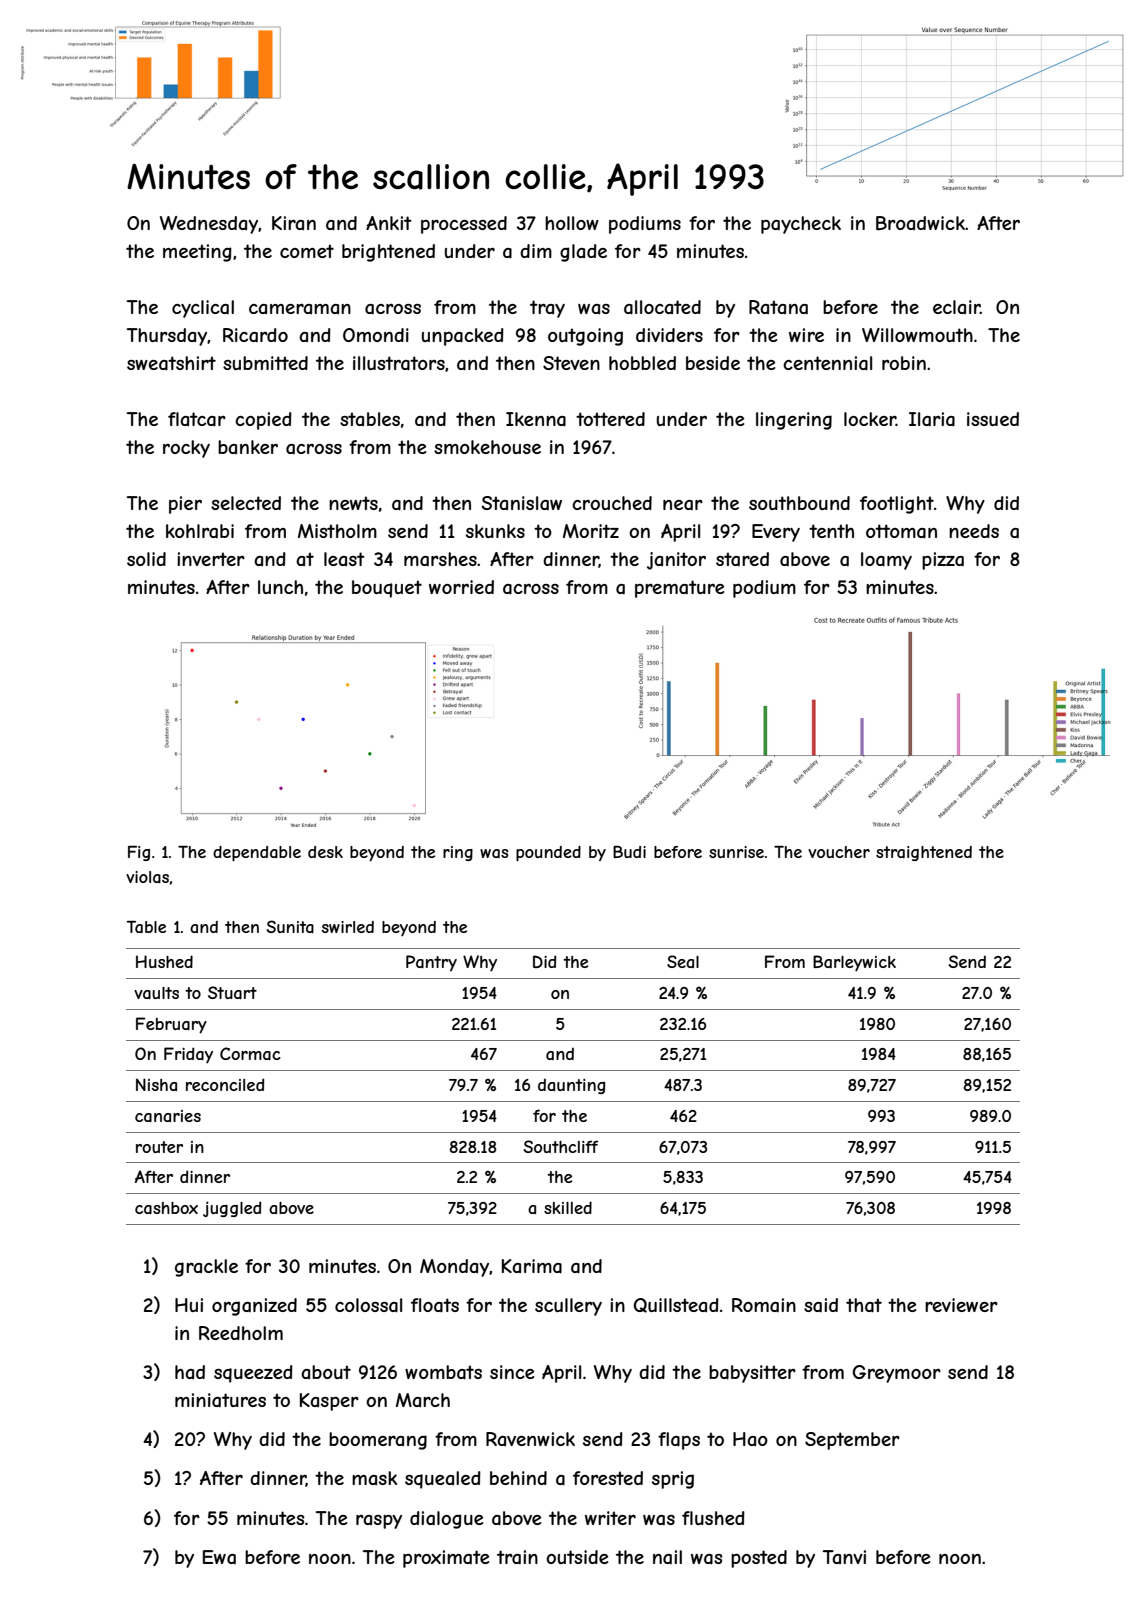 The image size is (1147, 1622). Describe the element at coordinates (736, 852) in the page. I see `sunrise` at that location.
